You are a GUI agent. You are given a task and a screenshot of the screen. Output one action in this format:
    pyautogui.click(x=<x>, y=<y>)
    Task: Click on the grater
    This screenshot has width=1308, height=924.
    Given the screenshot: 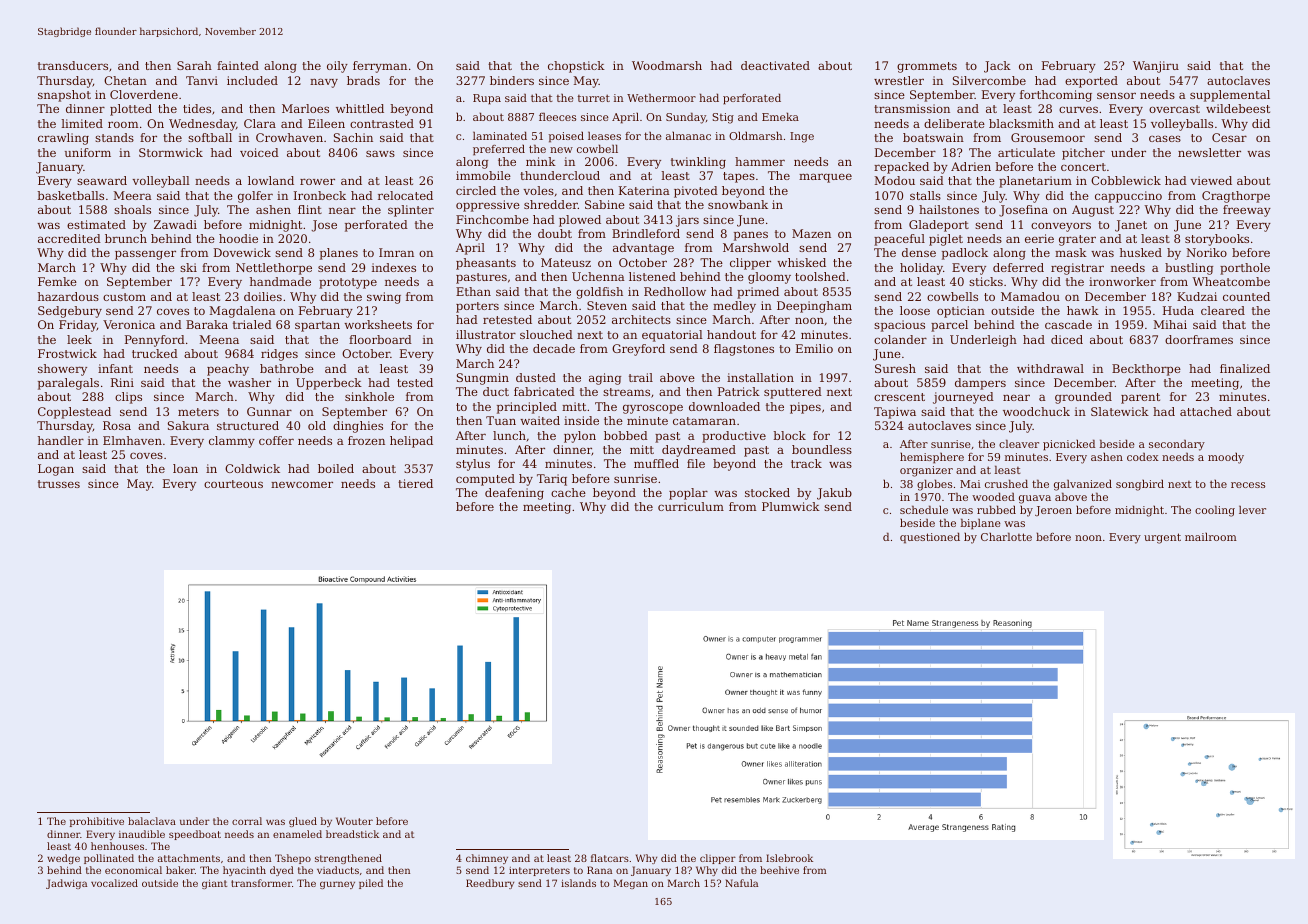 What is the action you would take?
    pyautogui.click(x=1077, y=240)
